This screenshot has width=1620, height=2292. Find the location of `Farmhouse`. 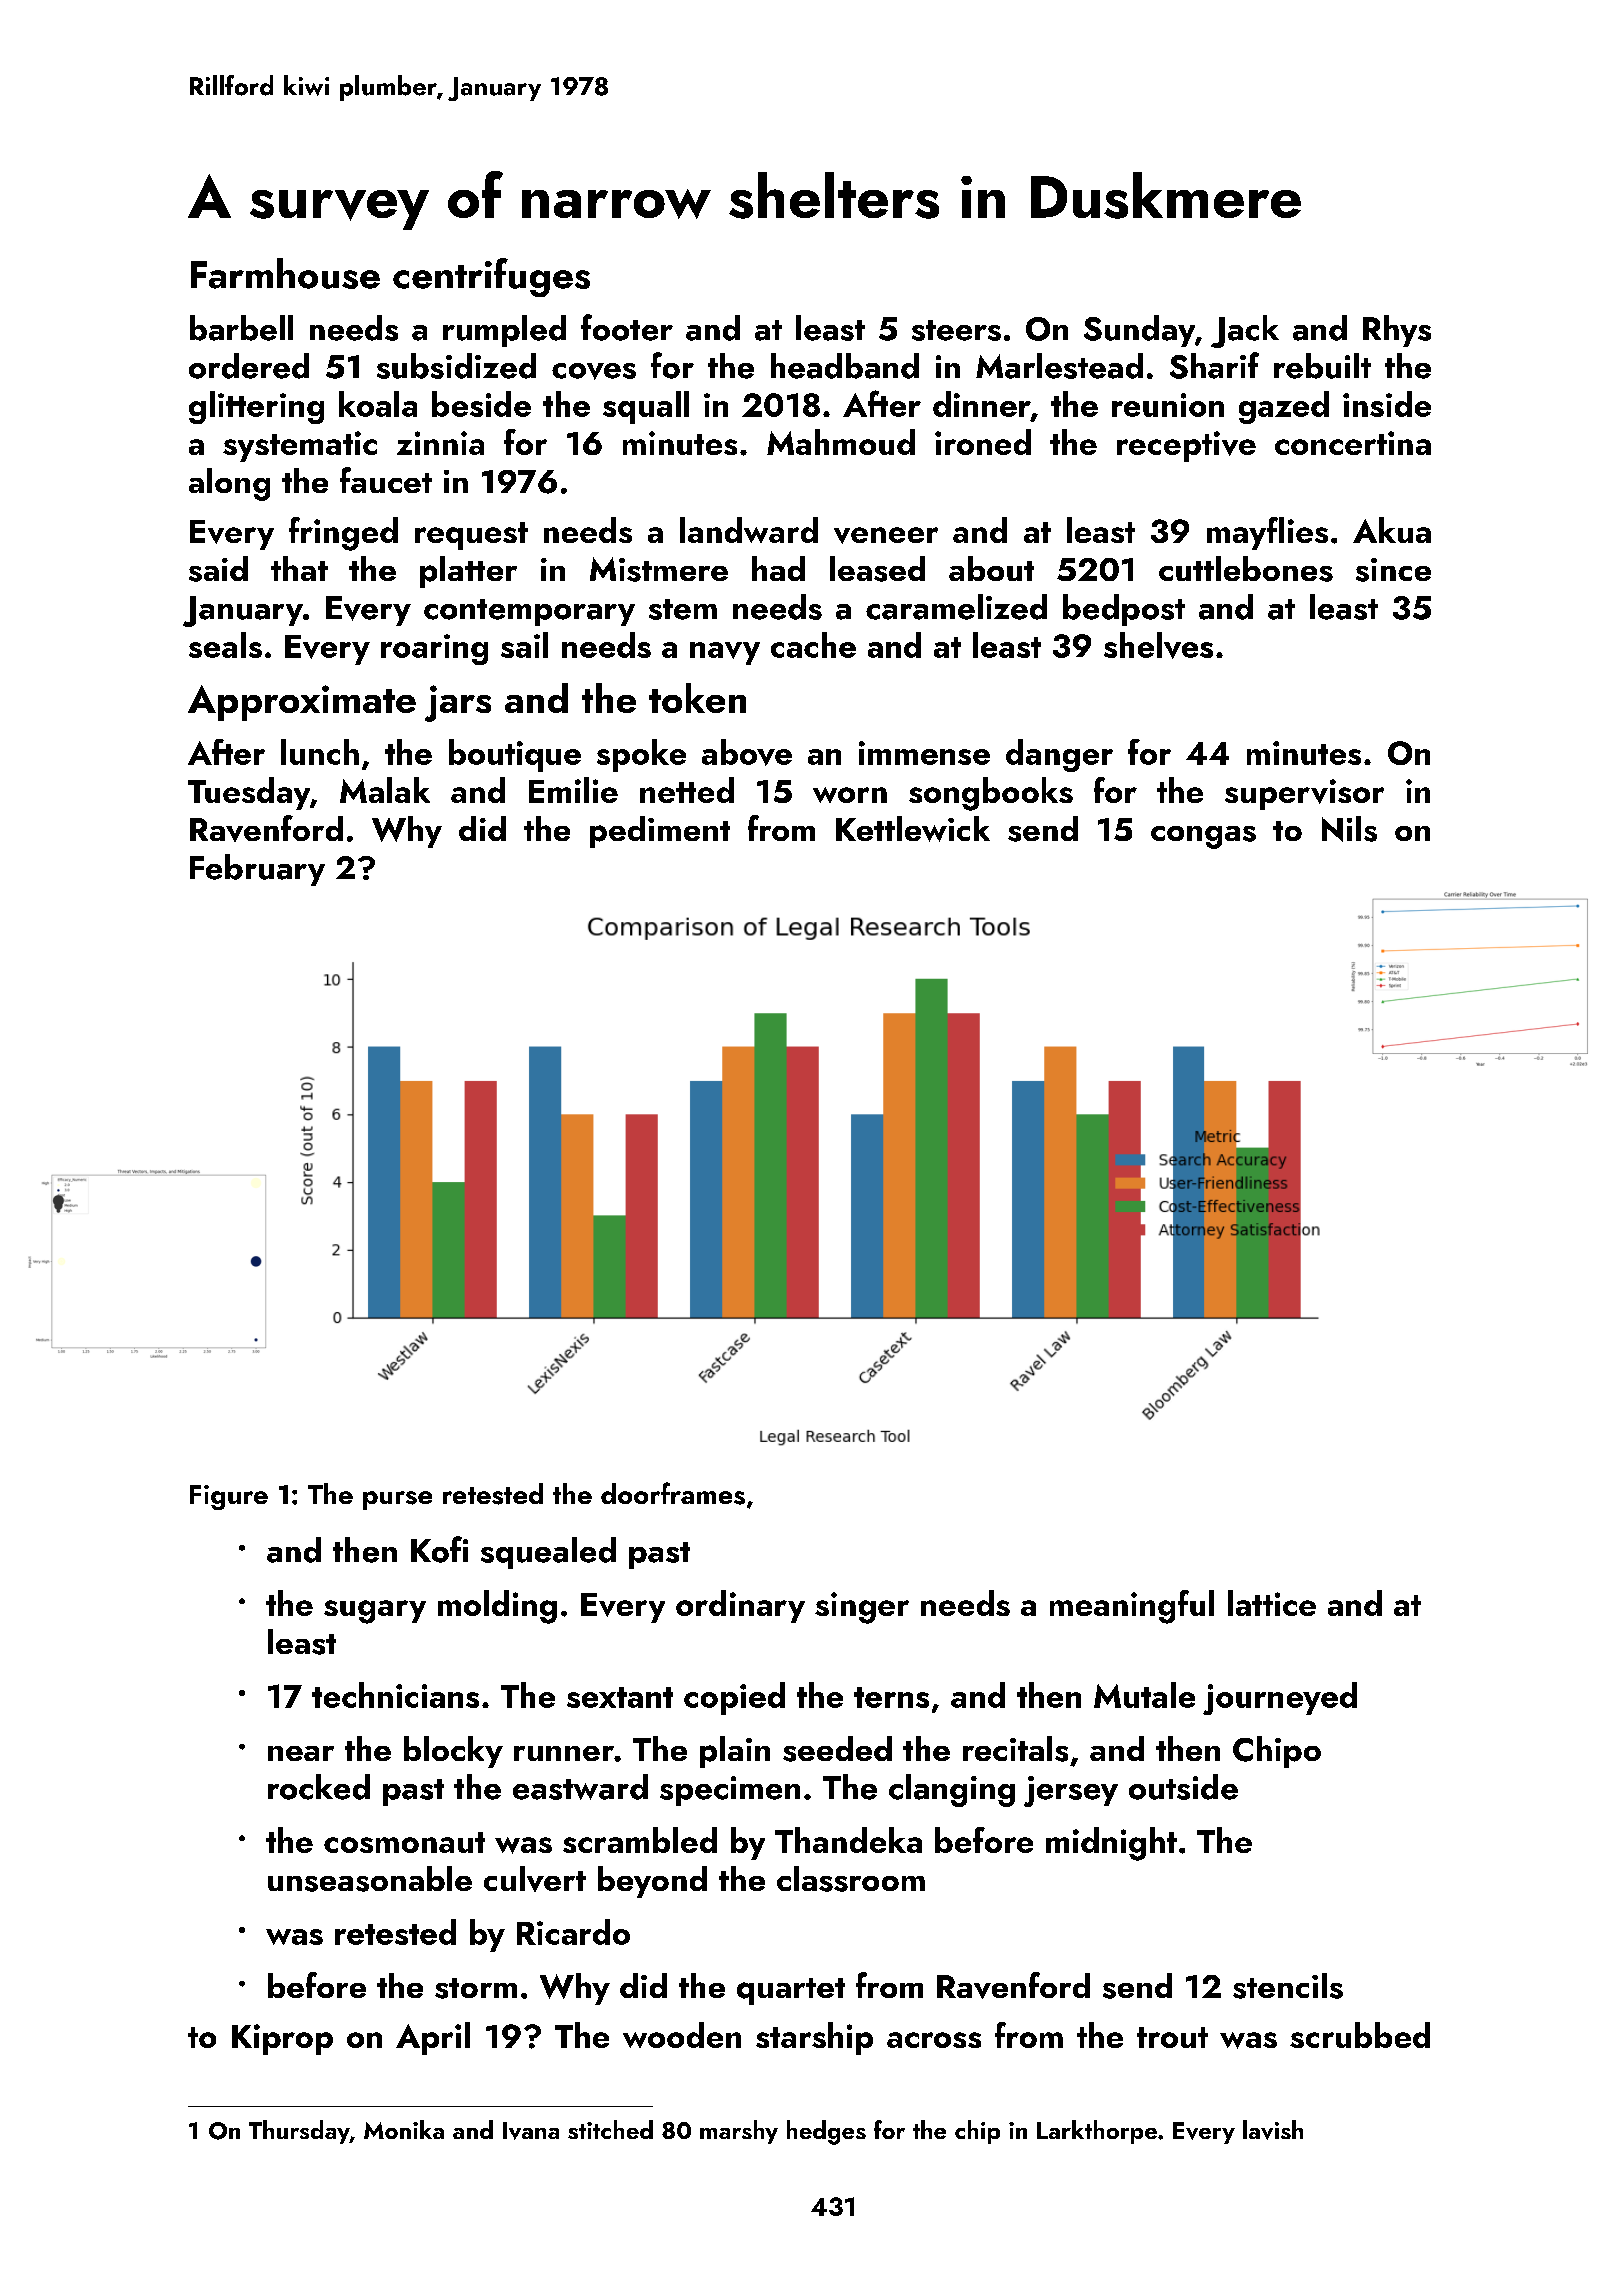

Farmhouse is located at coordinates (285, 273).
